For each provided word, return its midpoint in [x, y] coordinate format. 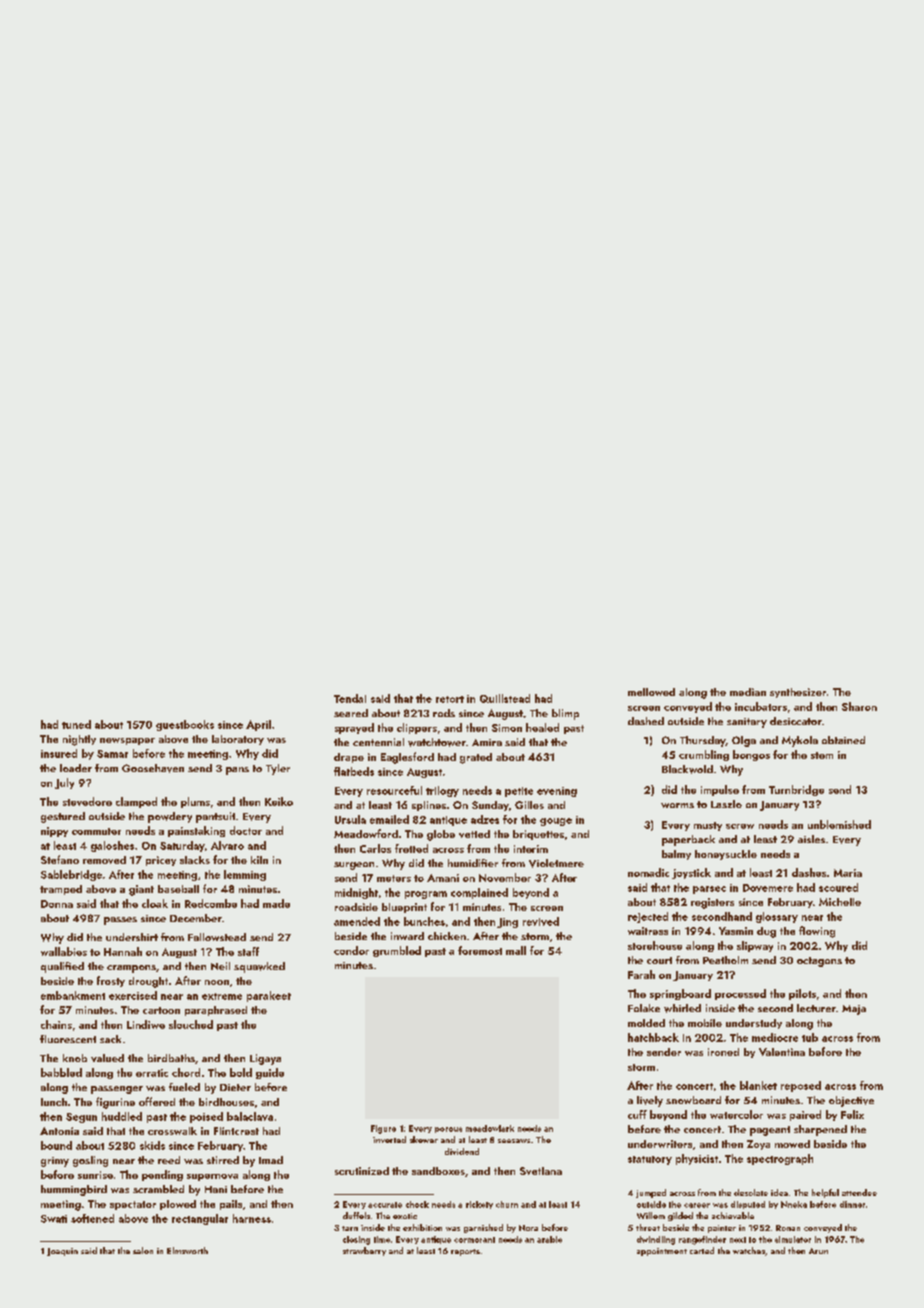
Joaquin [62, 1252]
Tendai [350, 698]
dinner [852, 1204]
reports [465, 1252]
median [748, 692]
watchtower [437, 742]
